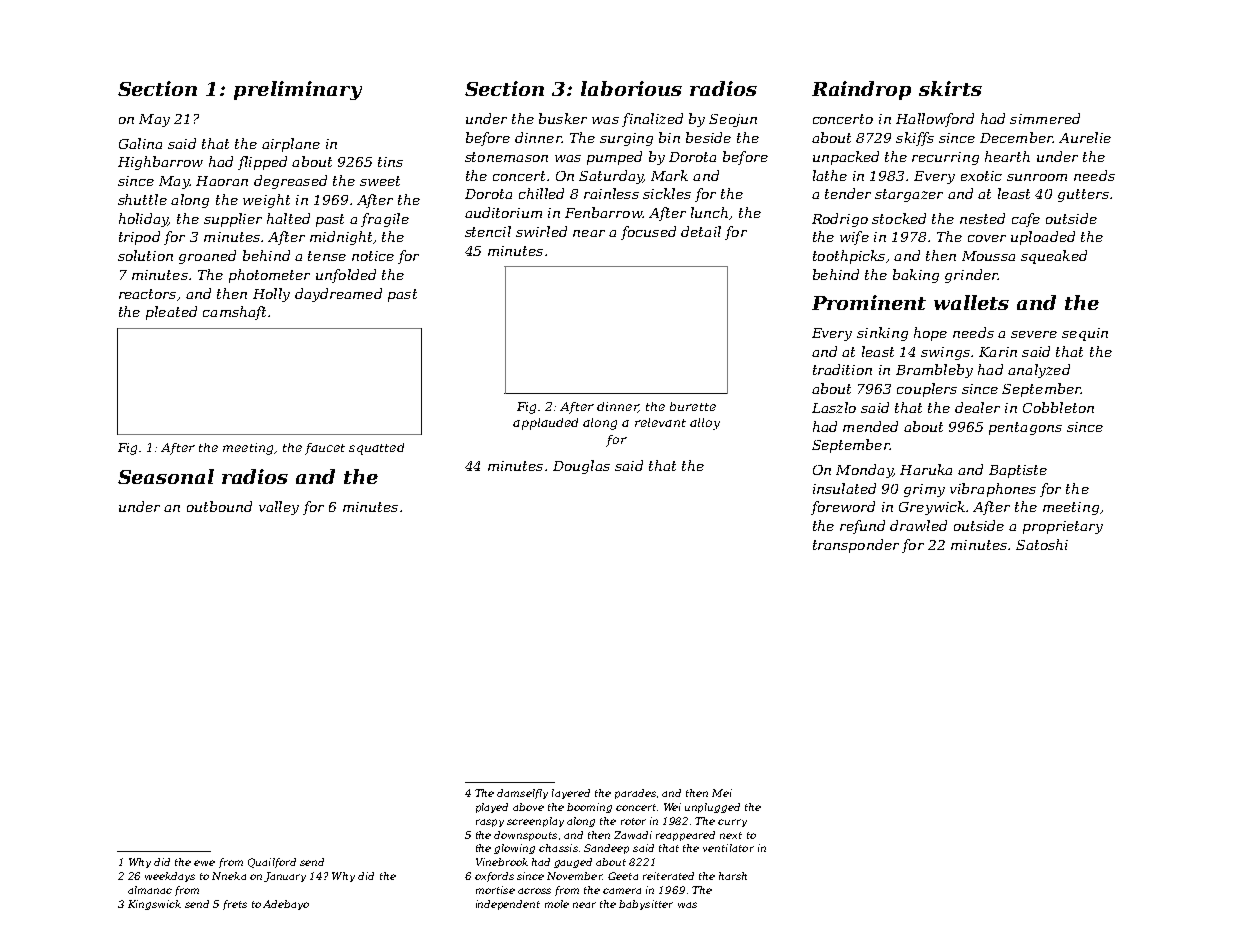 Image resolution: width=1233 pixels, height=952 pixels. What do you see at coordinates (154, 905) in the screenshot?
I see `Kingswick` at bounding box center [154, 905].
